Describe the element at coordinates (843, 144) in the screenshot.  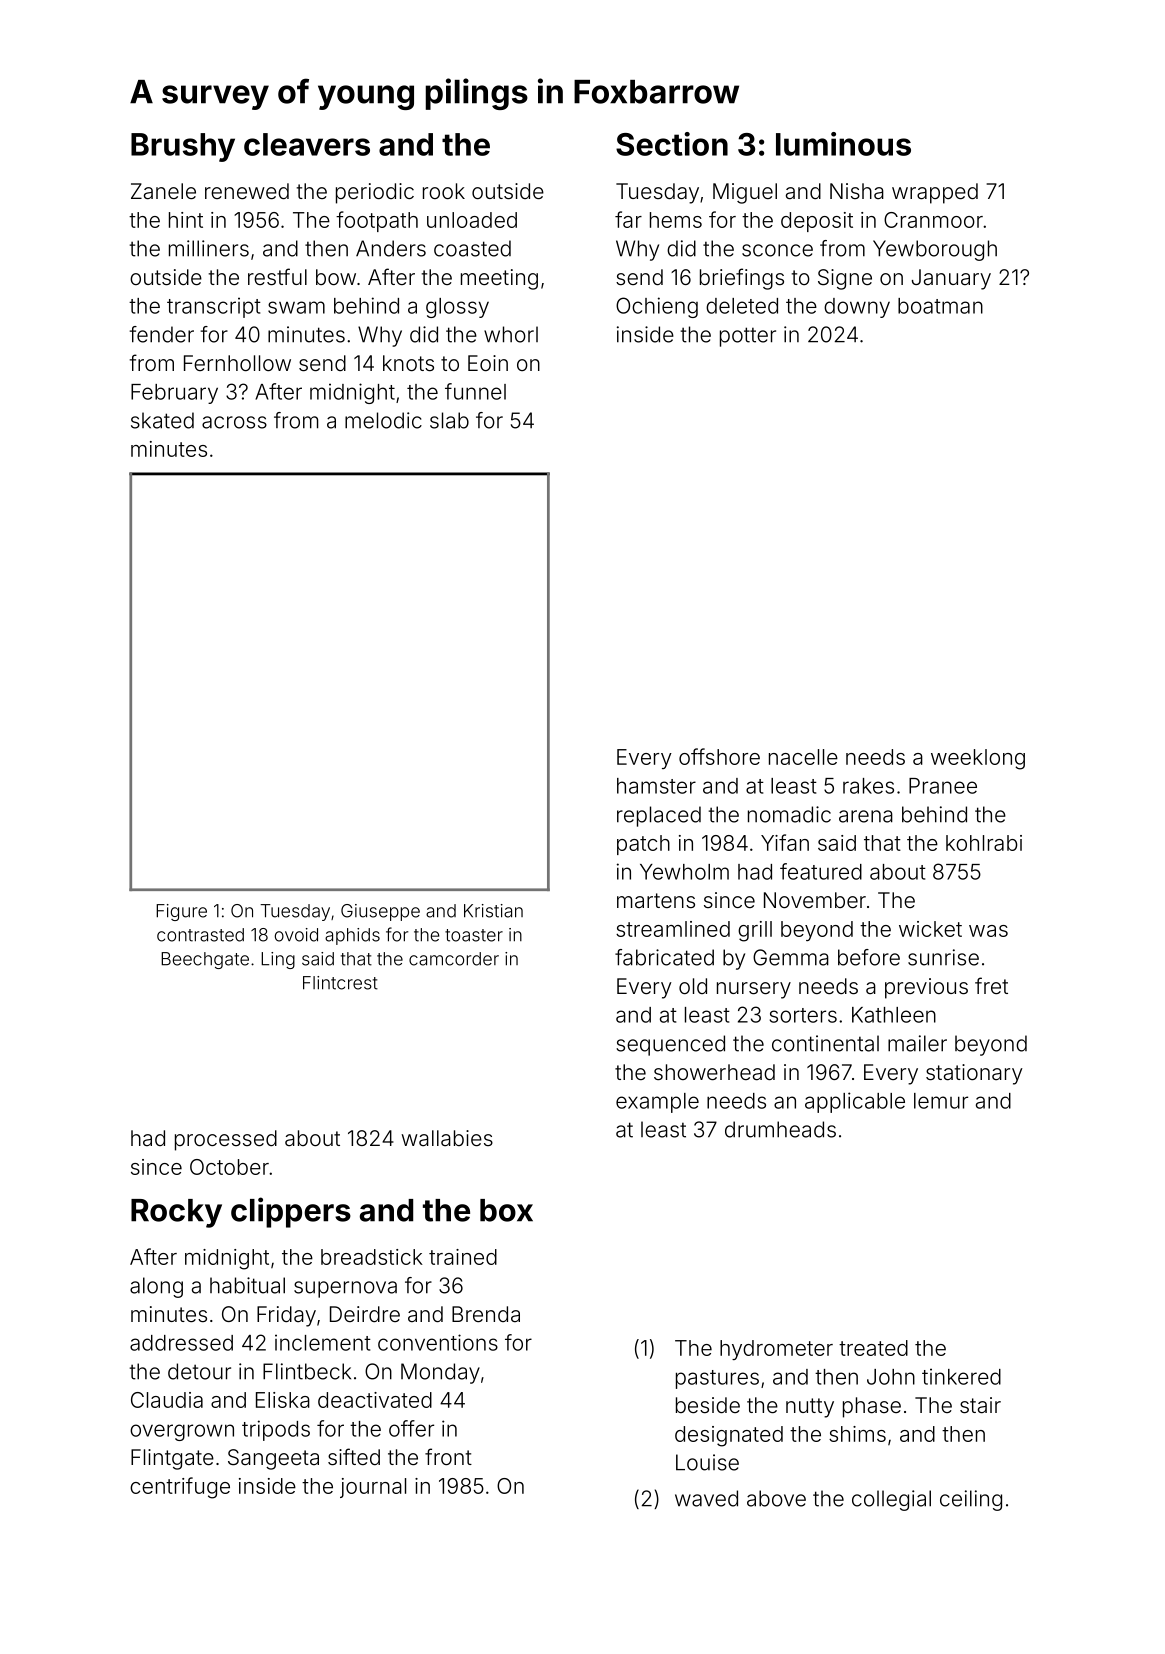
I see `luminous` at that location.
